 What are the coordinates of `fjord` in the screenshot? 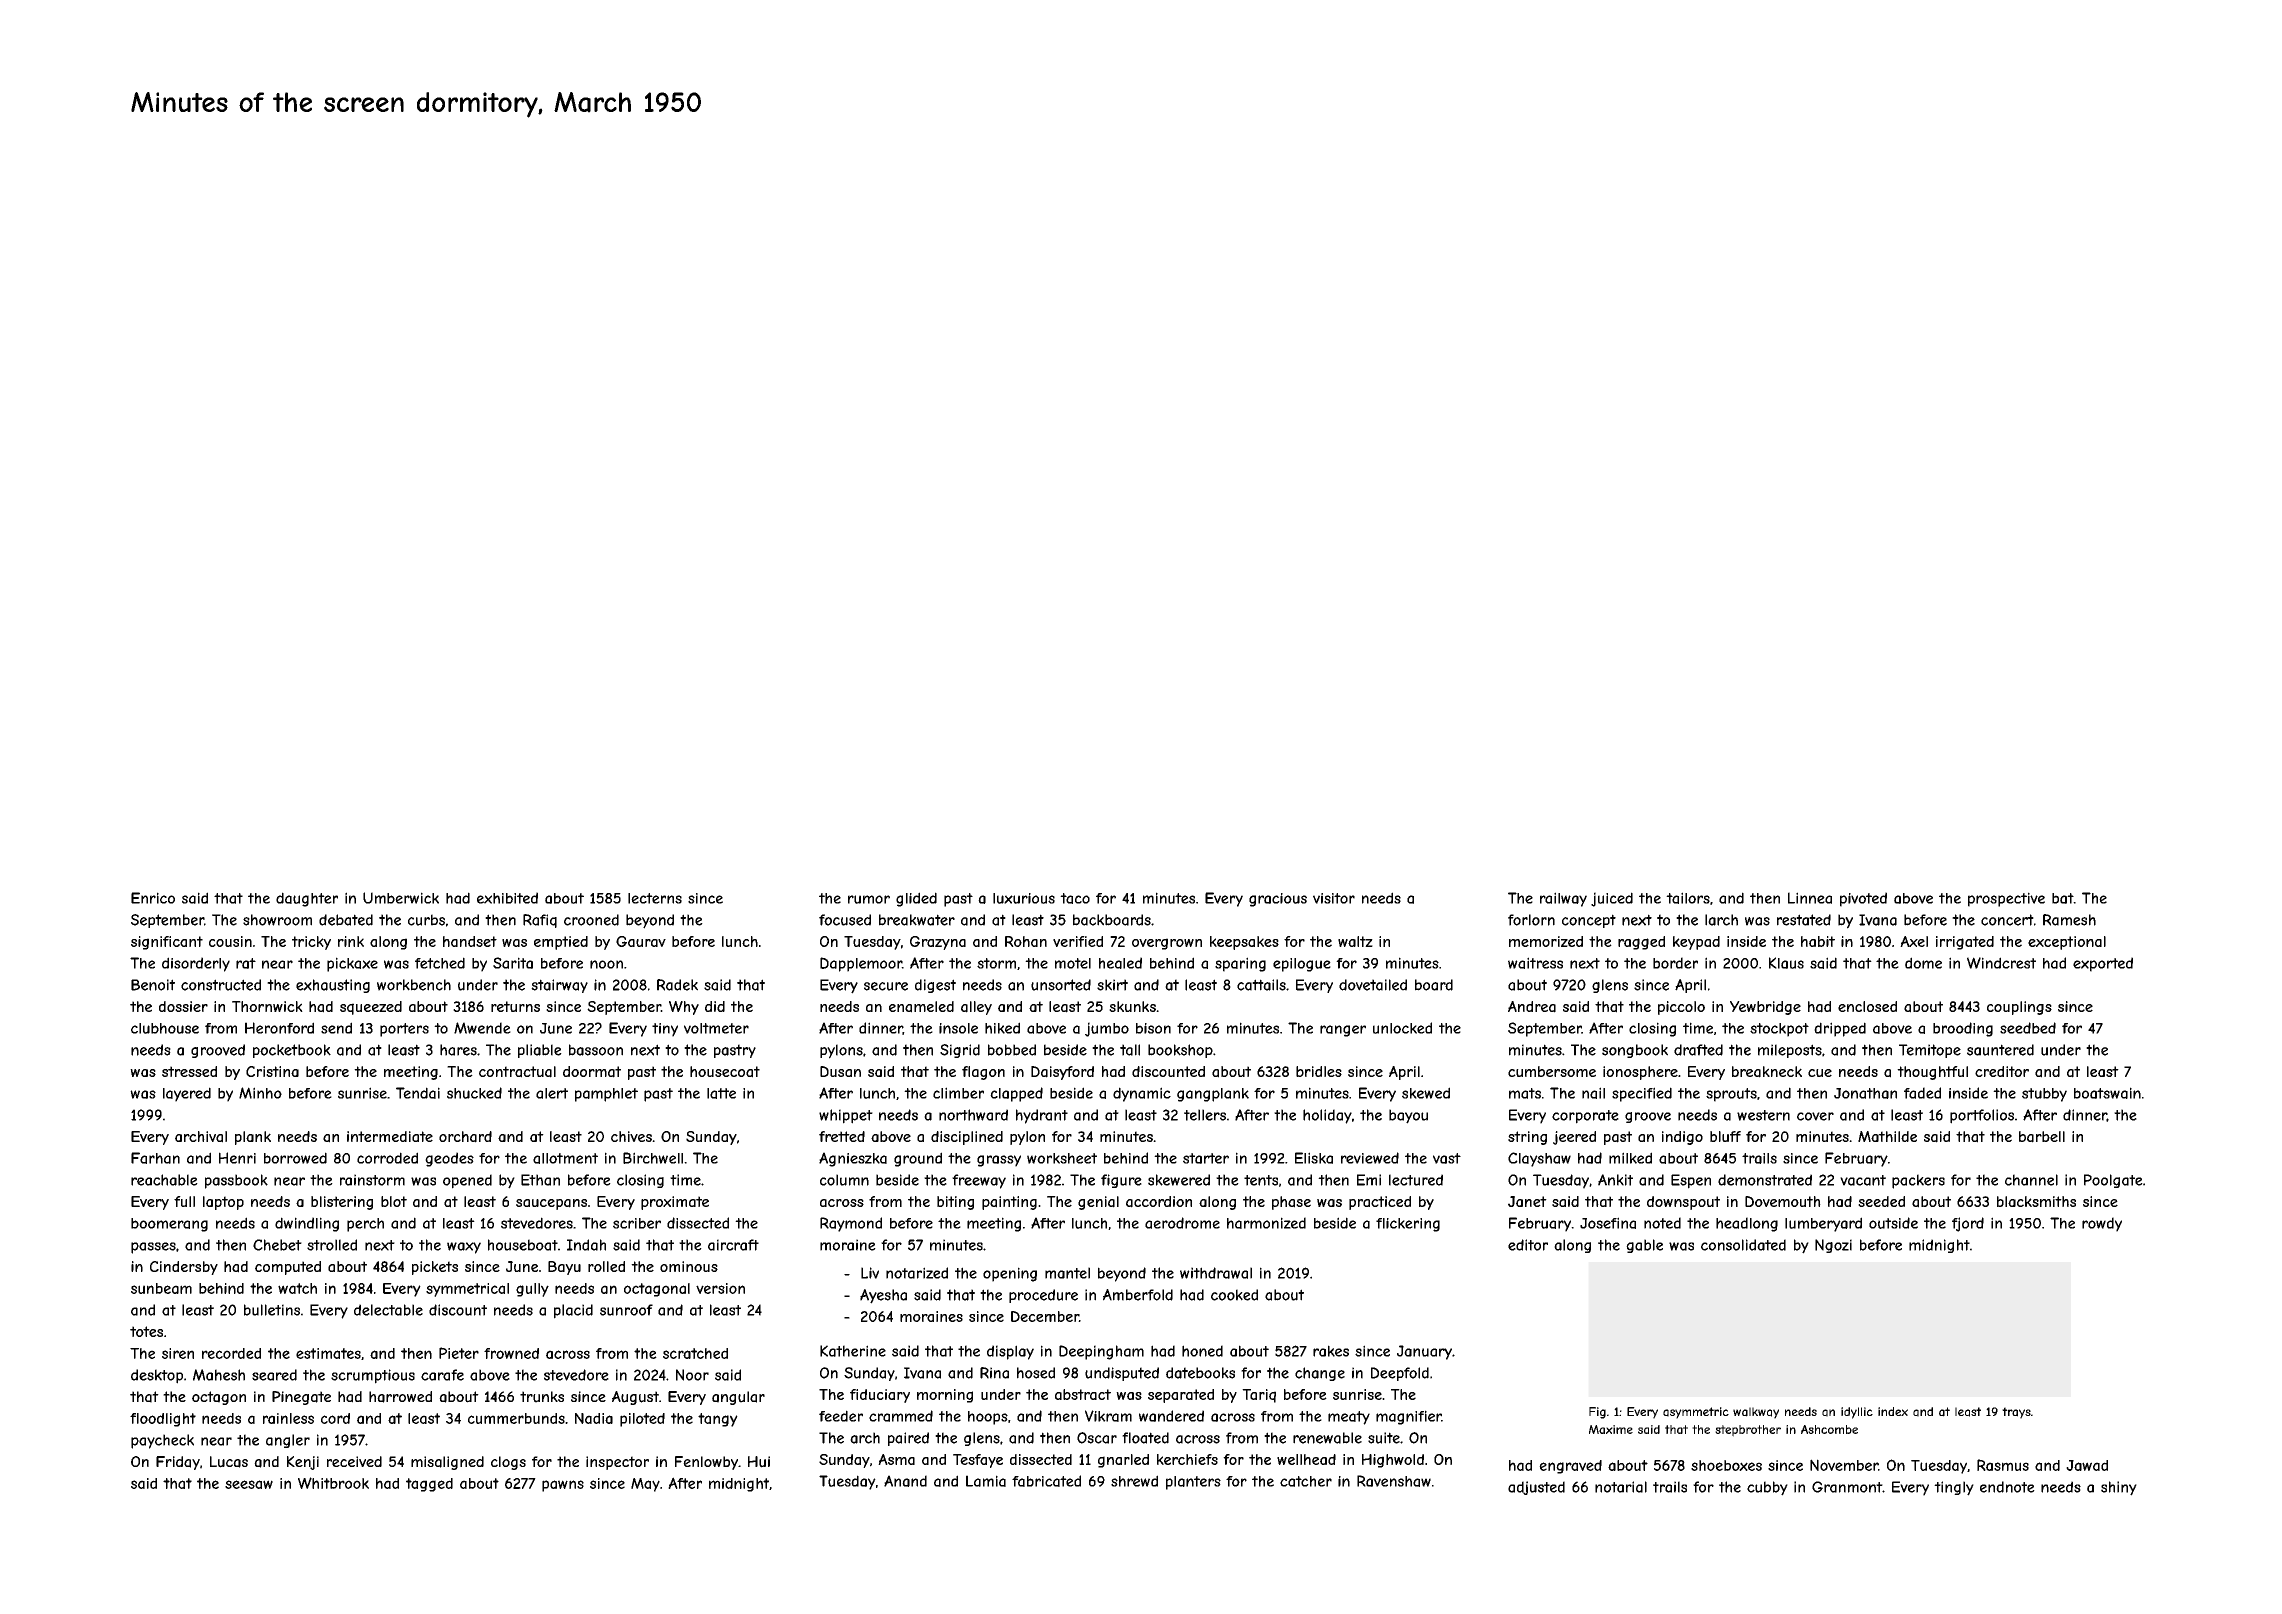 It's located at (1968, 1224).
